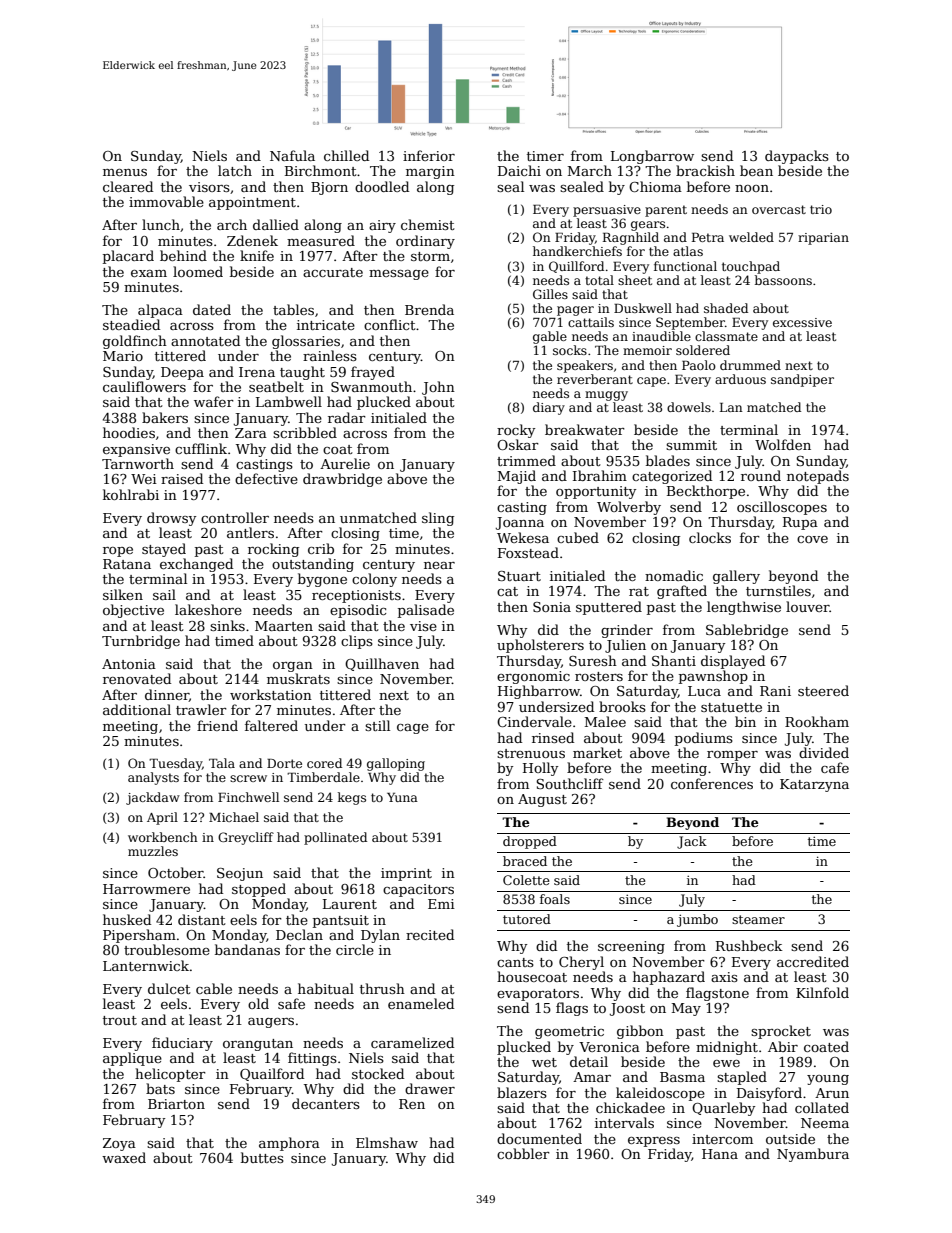 The image size is (952, 1233). Describe the element at coordinates (166, 201) in the document. I see `immovable` at that location.
